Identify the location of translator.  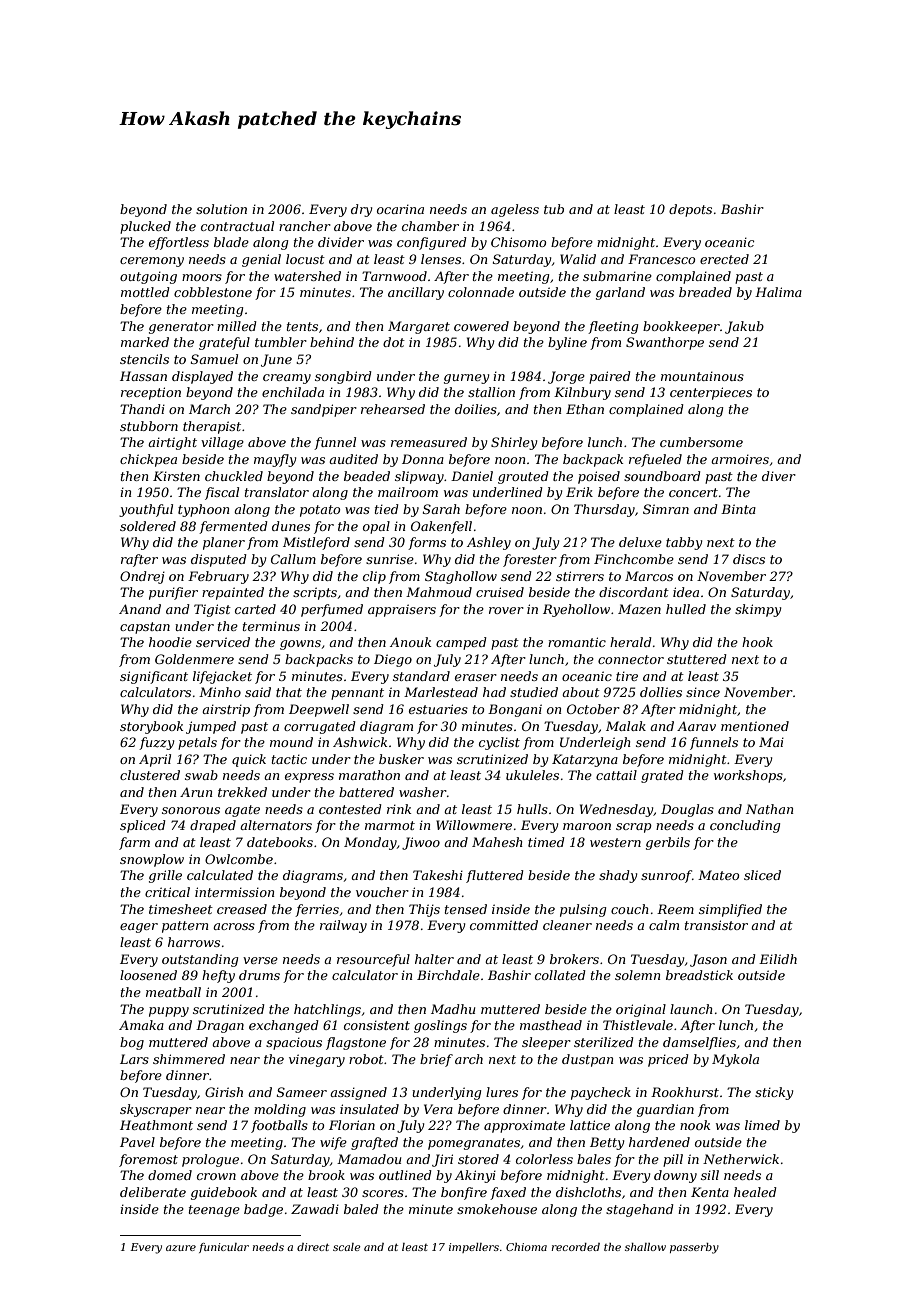
(277, 492).
